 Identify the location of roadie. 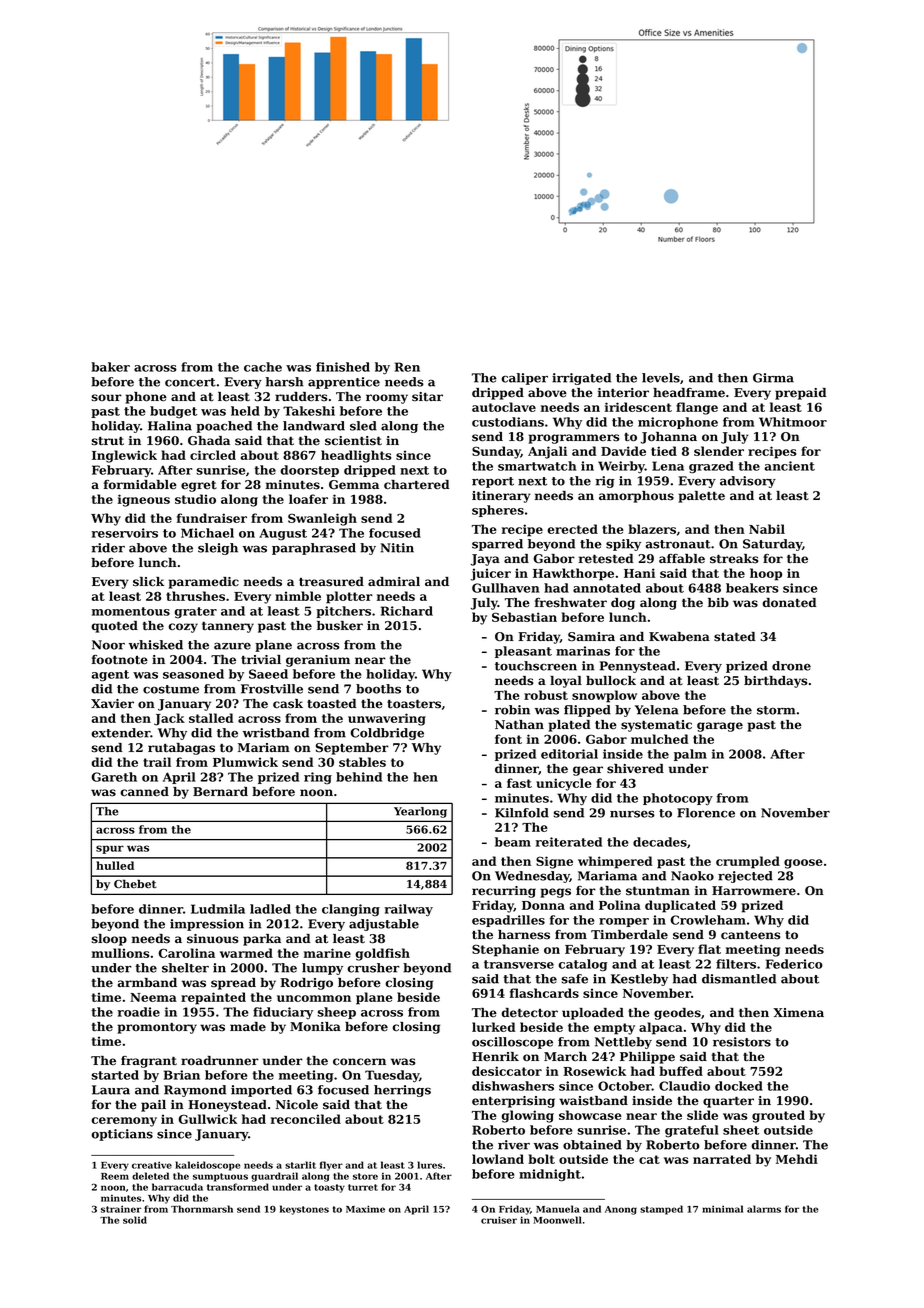
(138, 1012).
